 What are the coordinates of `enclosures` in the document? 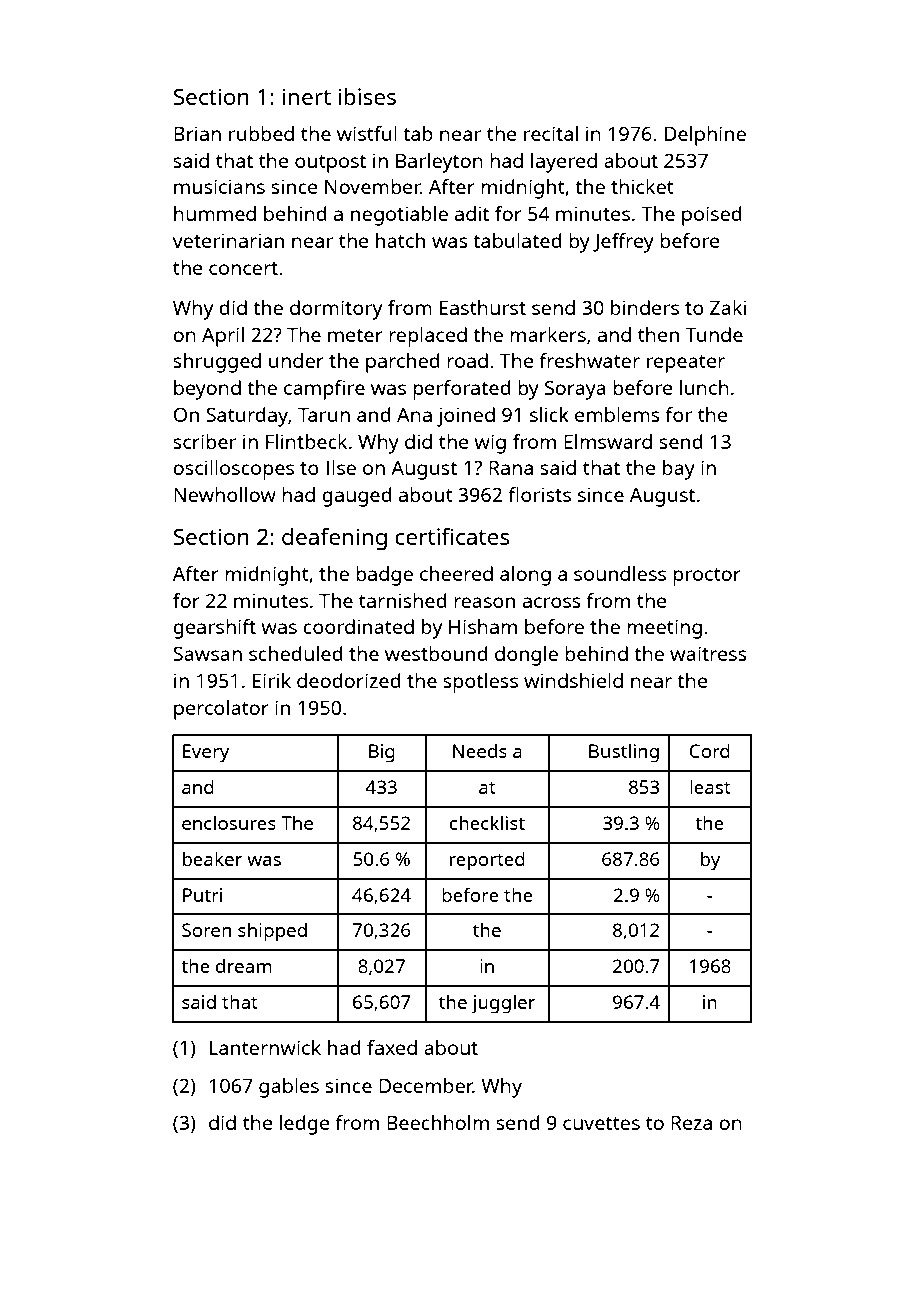 It's located at (229, 822).
